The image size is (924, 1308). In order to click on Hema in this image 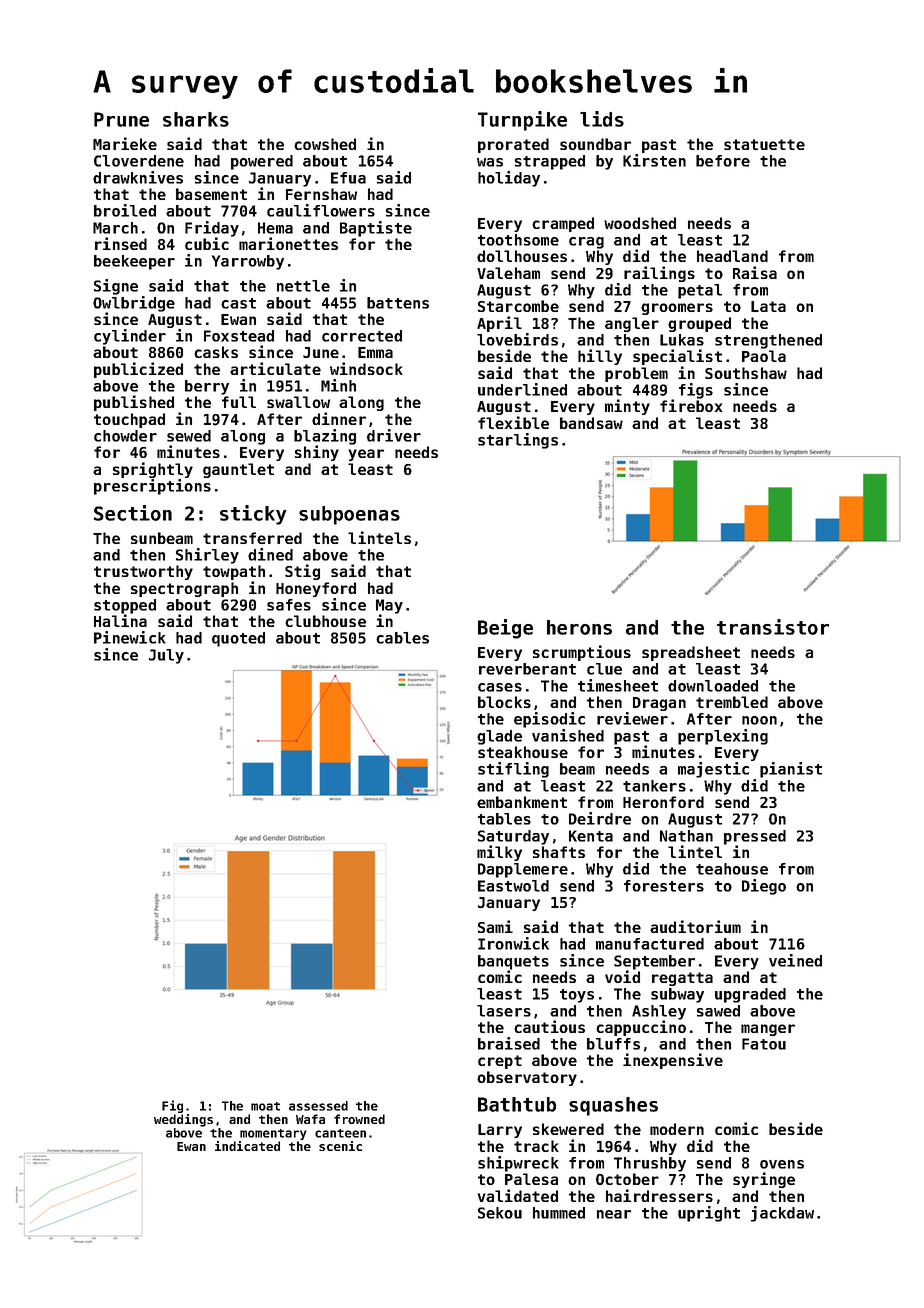, I will do `click(275, 228)`.
